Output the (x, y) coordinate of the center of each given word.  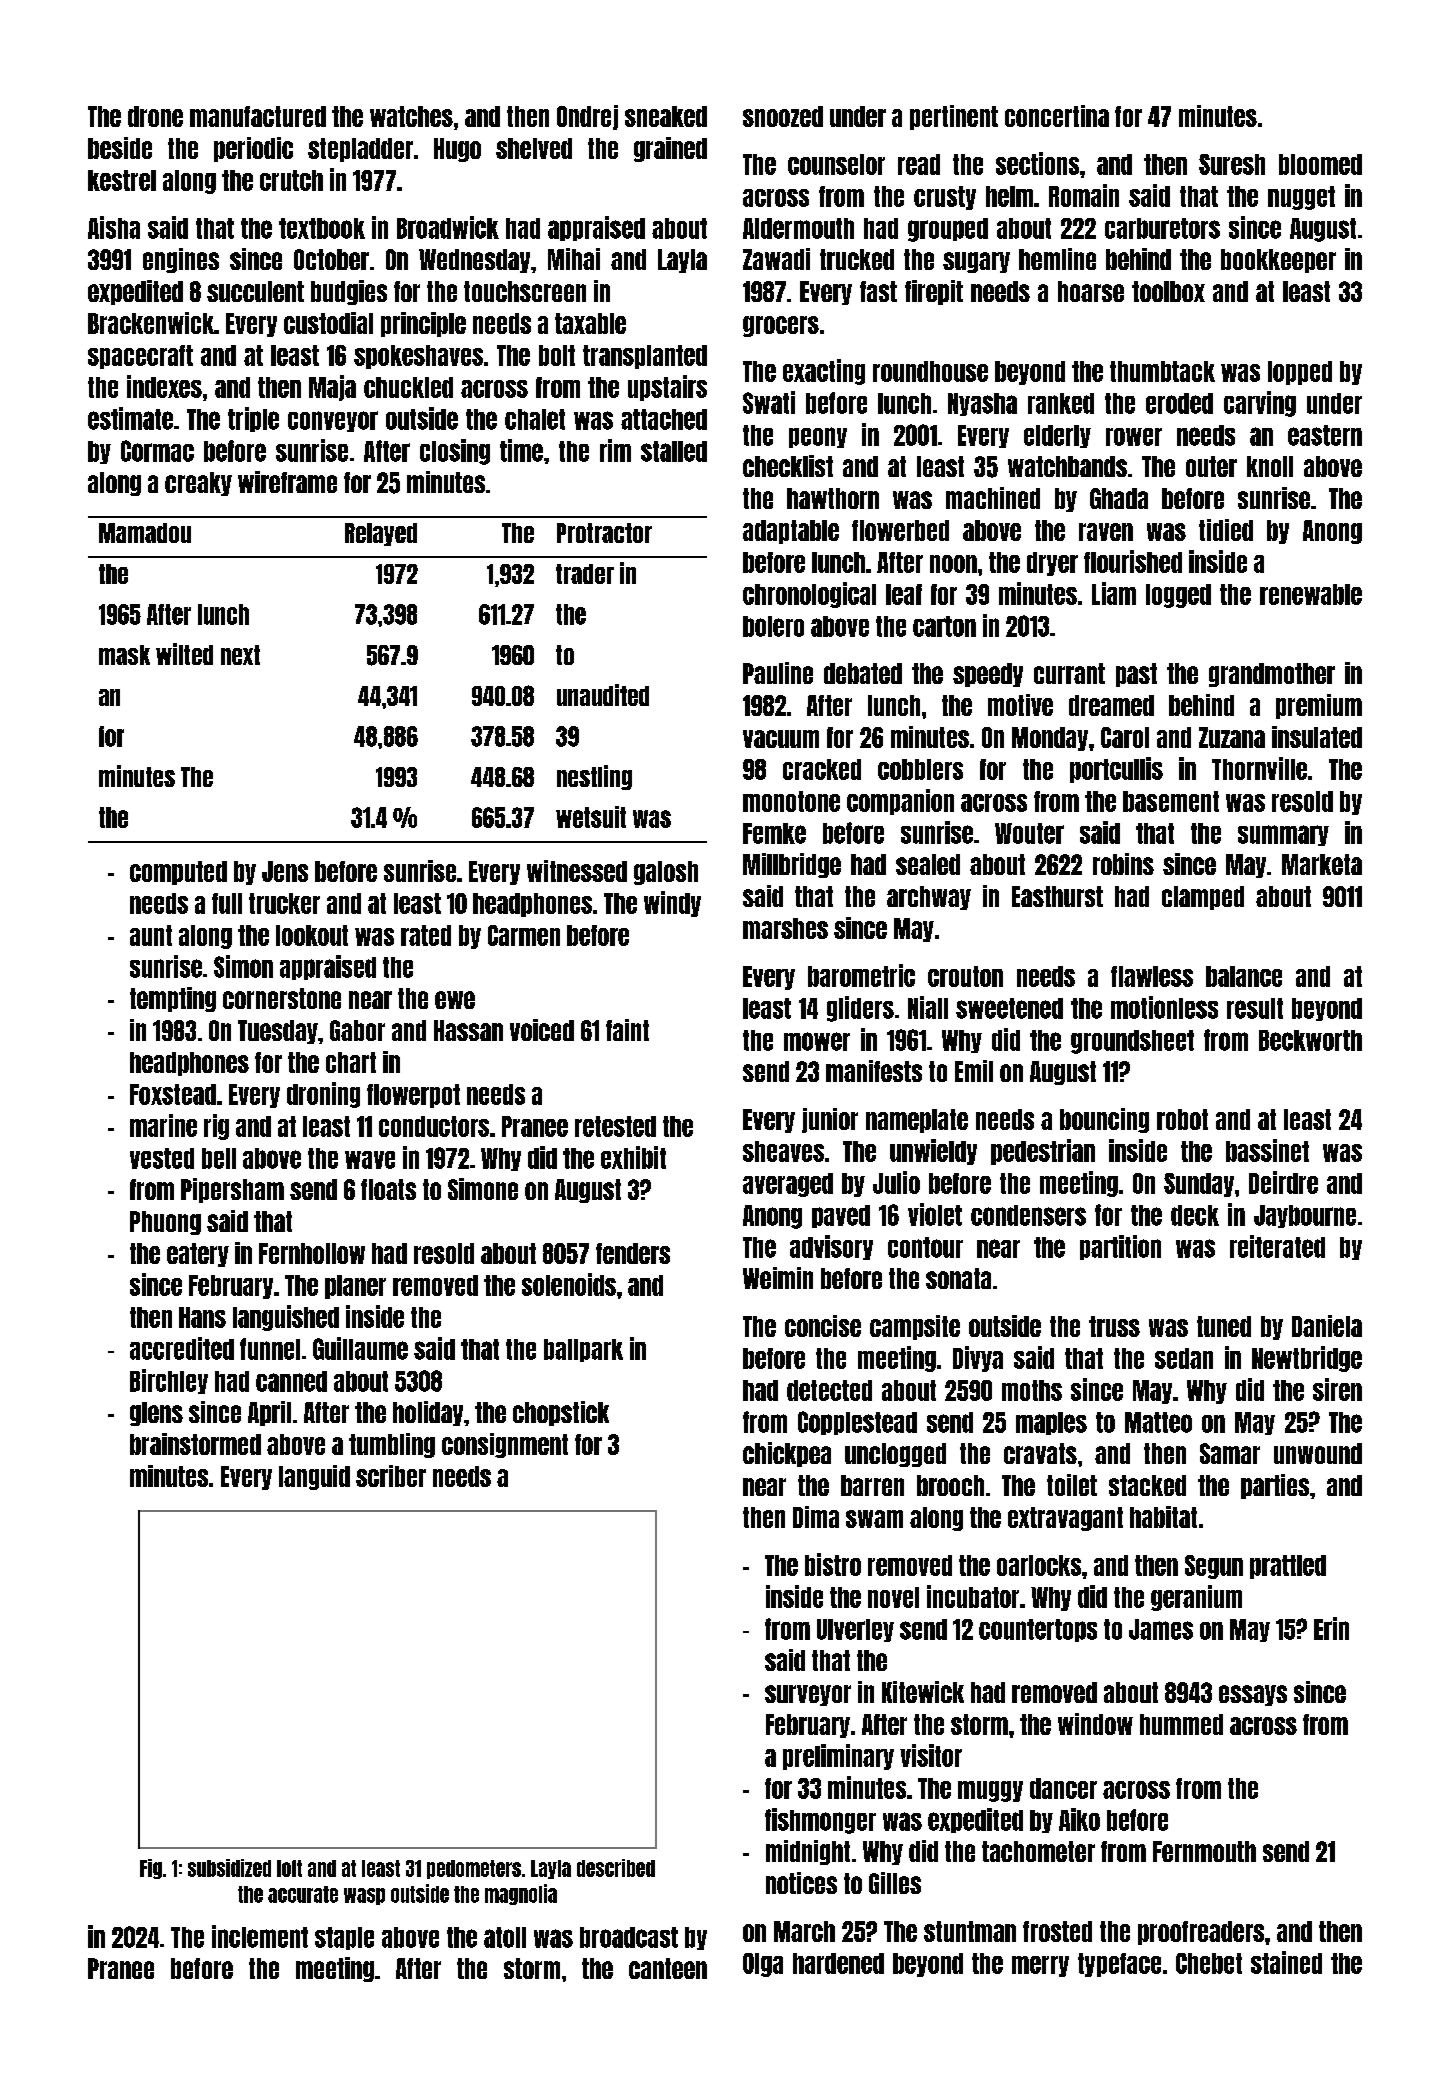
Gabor (357, 1030)
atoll (505, 1937)
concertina (1057, 116)
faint (627, 1030)
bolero (773, 626)
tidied (1226, 530)
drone (155, 116)
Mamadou (145, 533)
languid (314, 1477)
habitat (1163, 1517)
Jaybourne (1305, 1216)
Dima (816, 1517)
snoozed (783, 116)
